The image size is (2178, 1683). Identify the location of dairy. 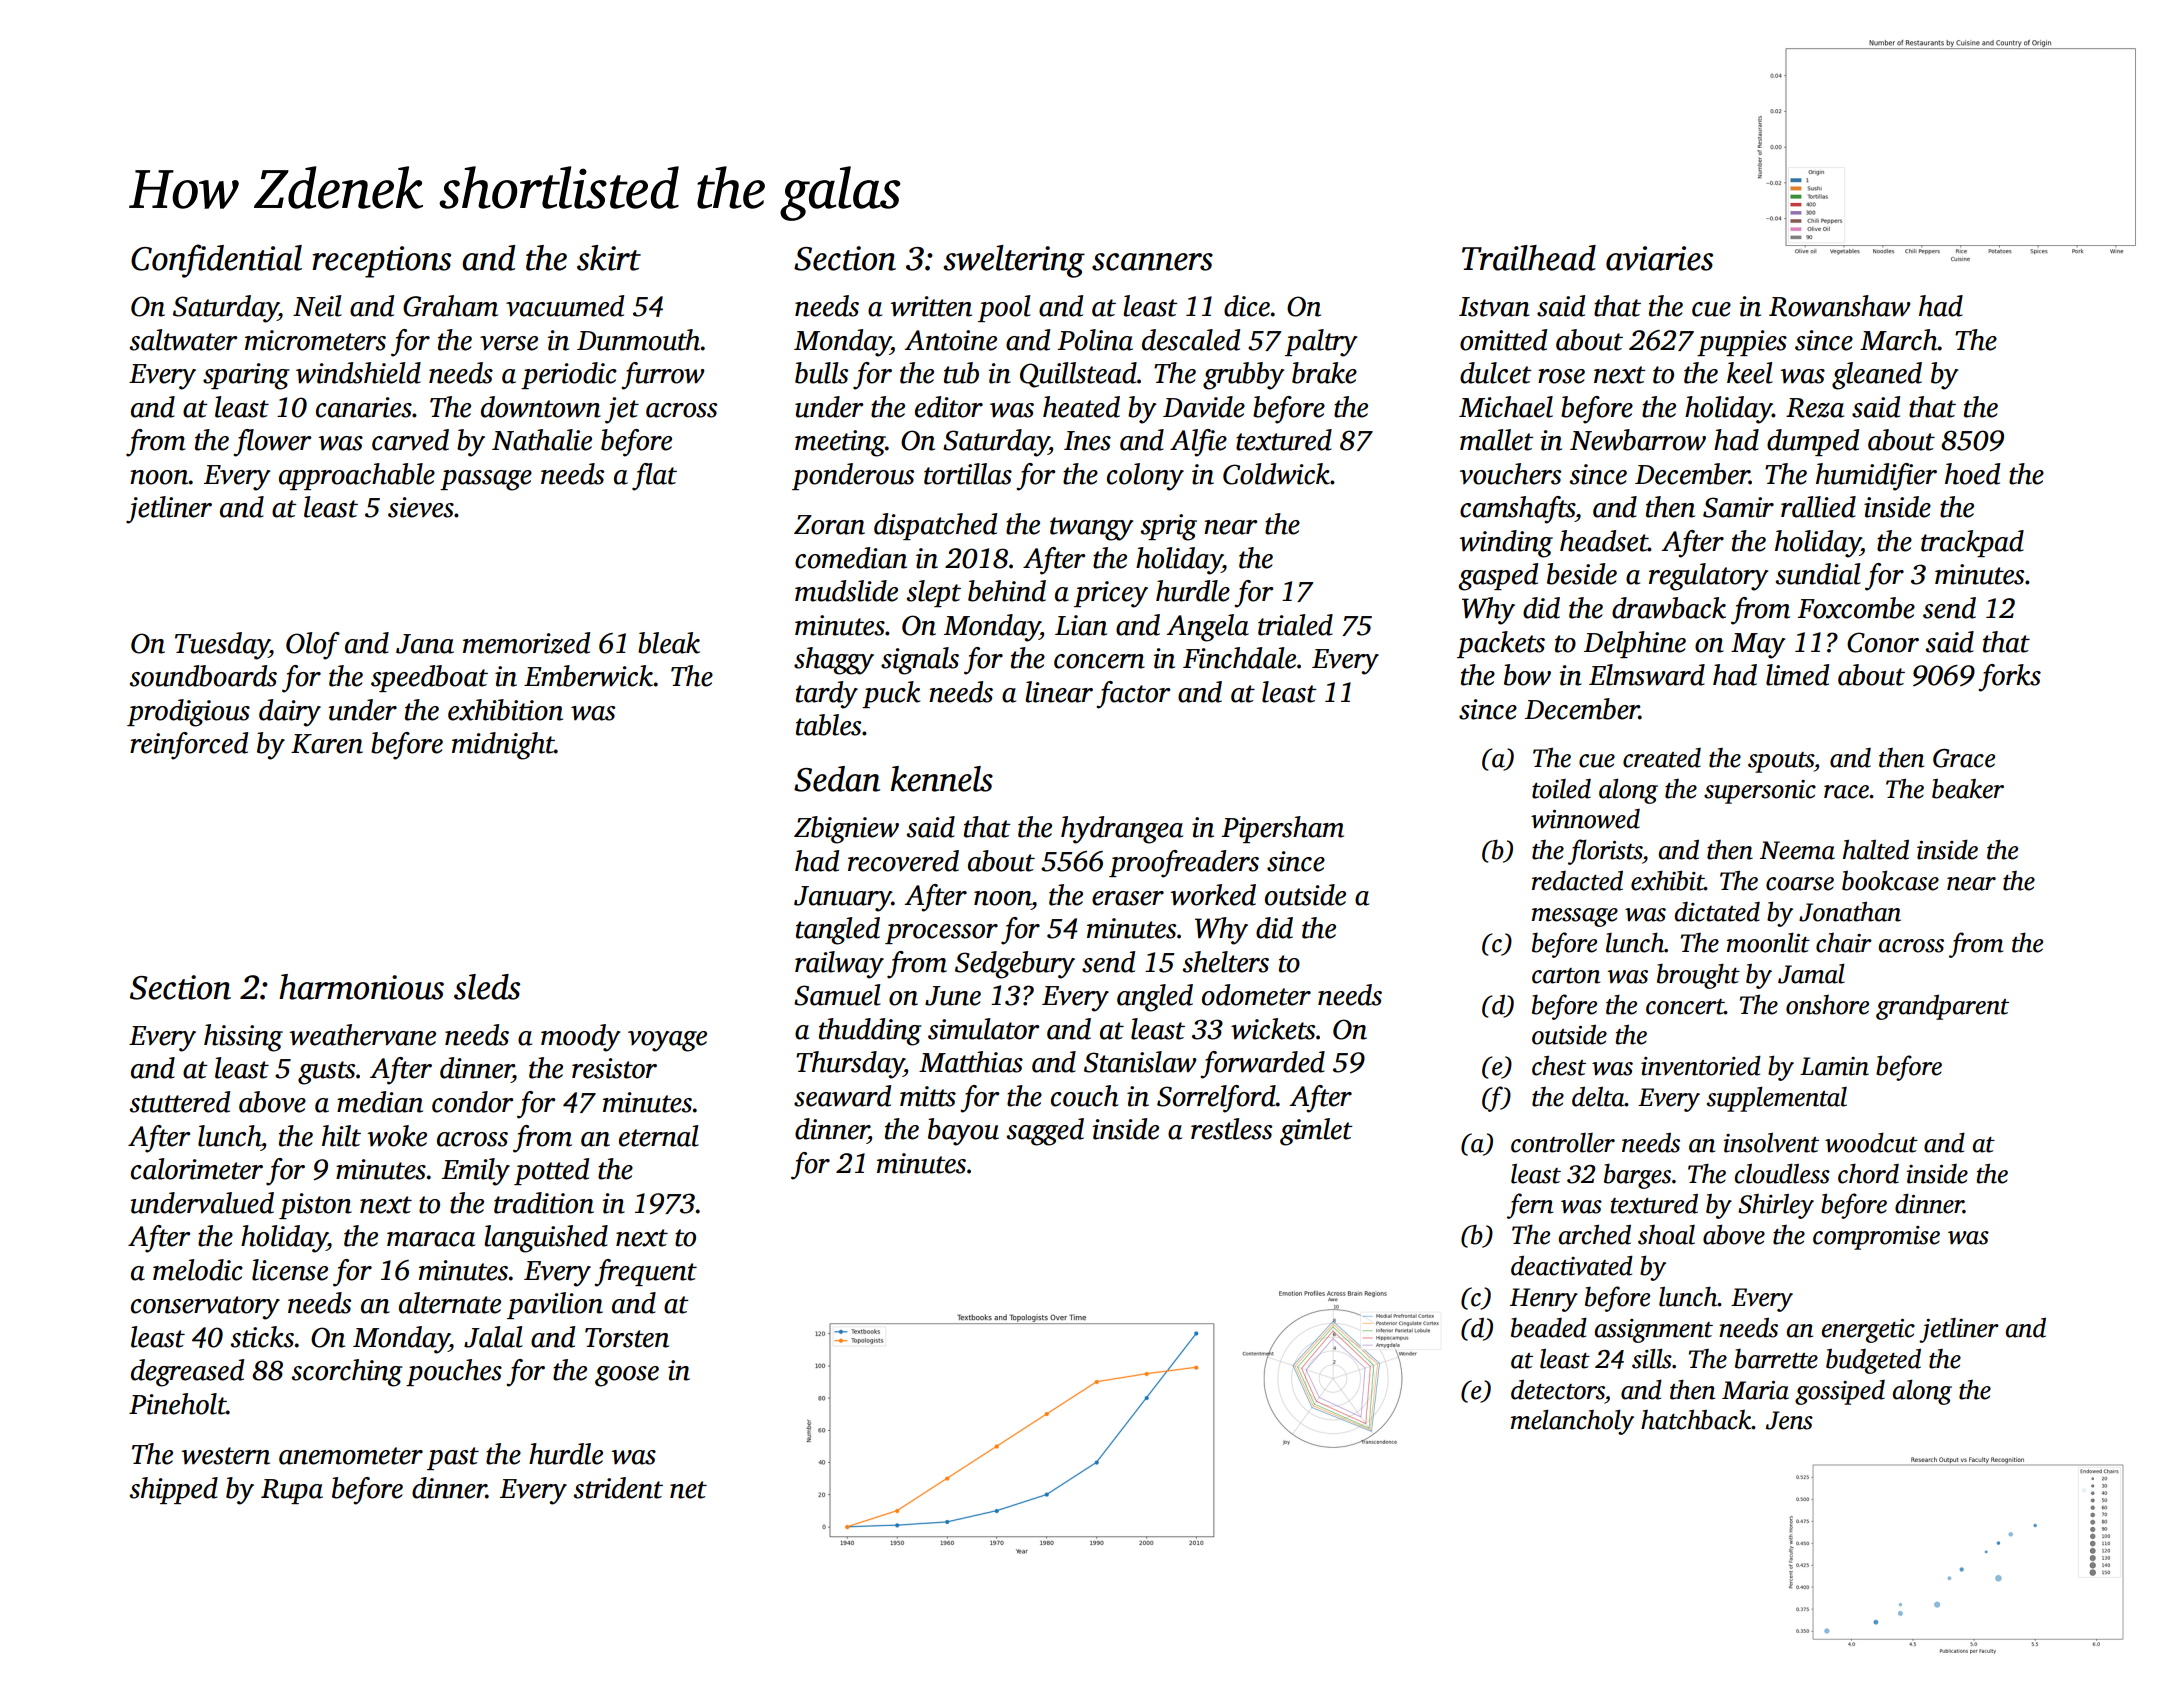
(290, 713).
